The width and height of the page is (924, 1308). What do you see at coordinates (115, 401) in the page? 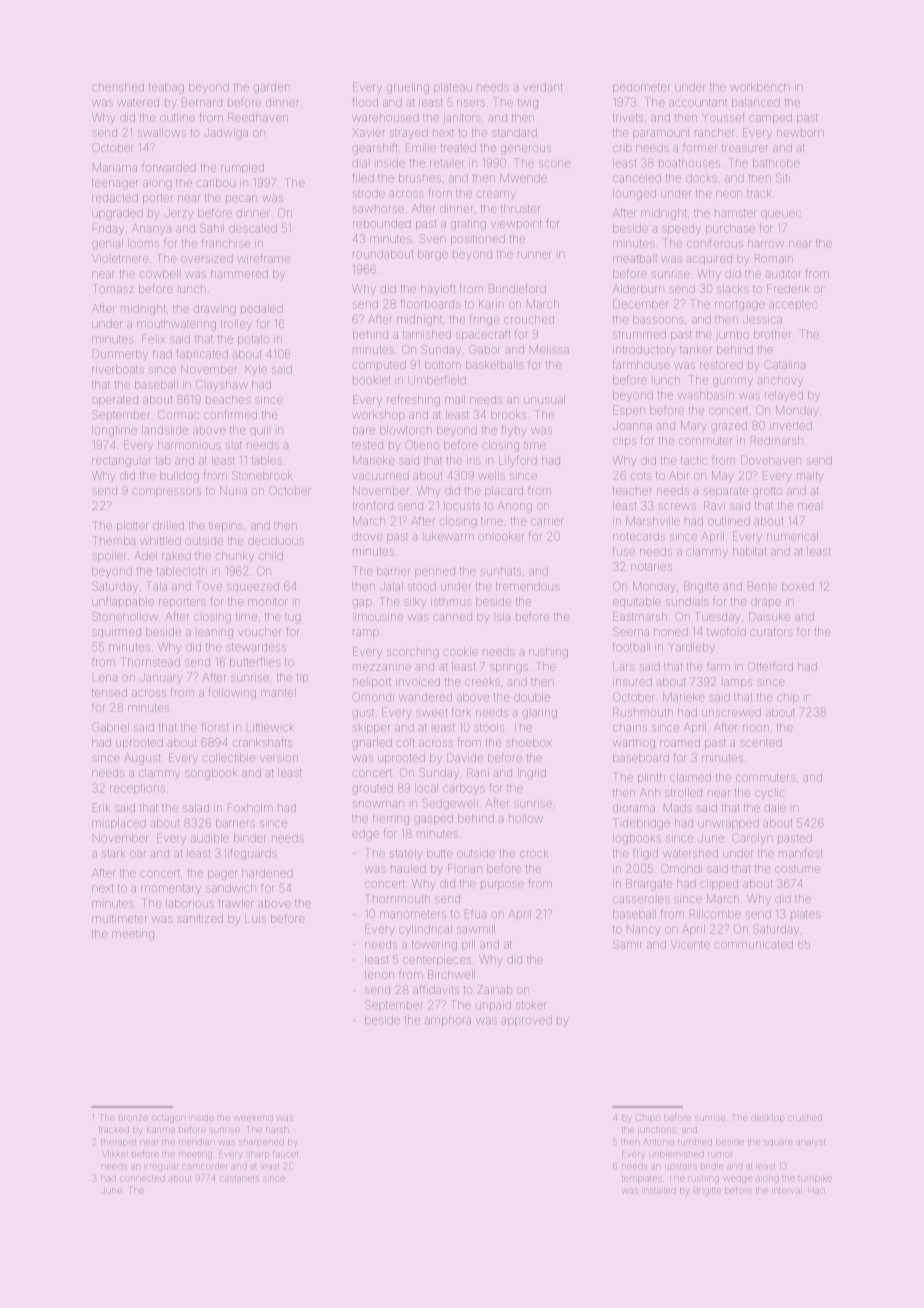
I see `operated` at bounding box center [115, 401].
